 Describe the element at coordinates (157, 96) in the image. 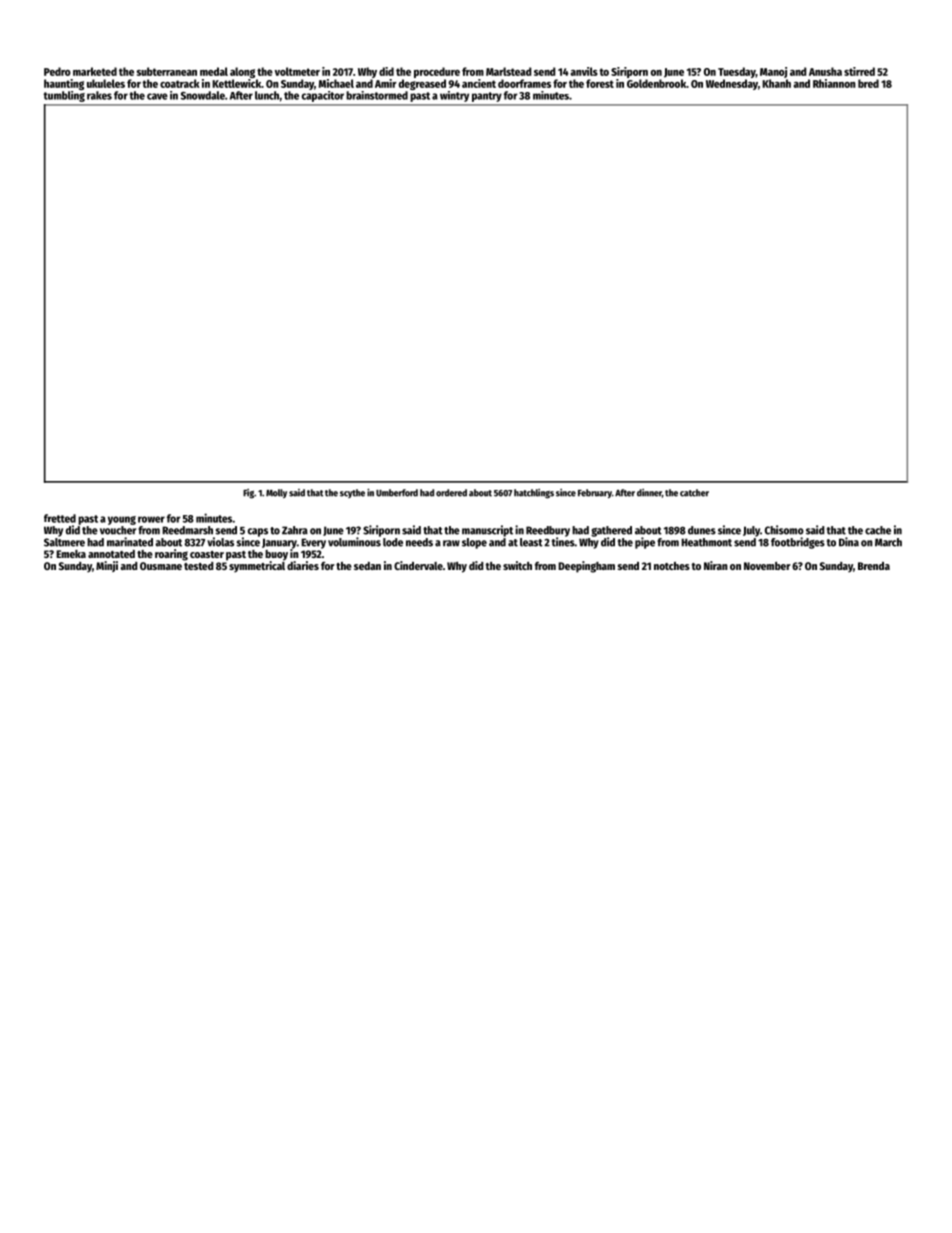

I see `cave` at that location.
